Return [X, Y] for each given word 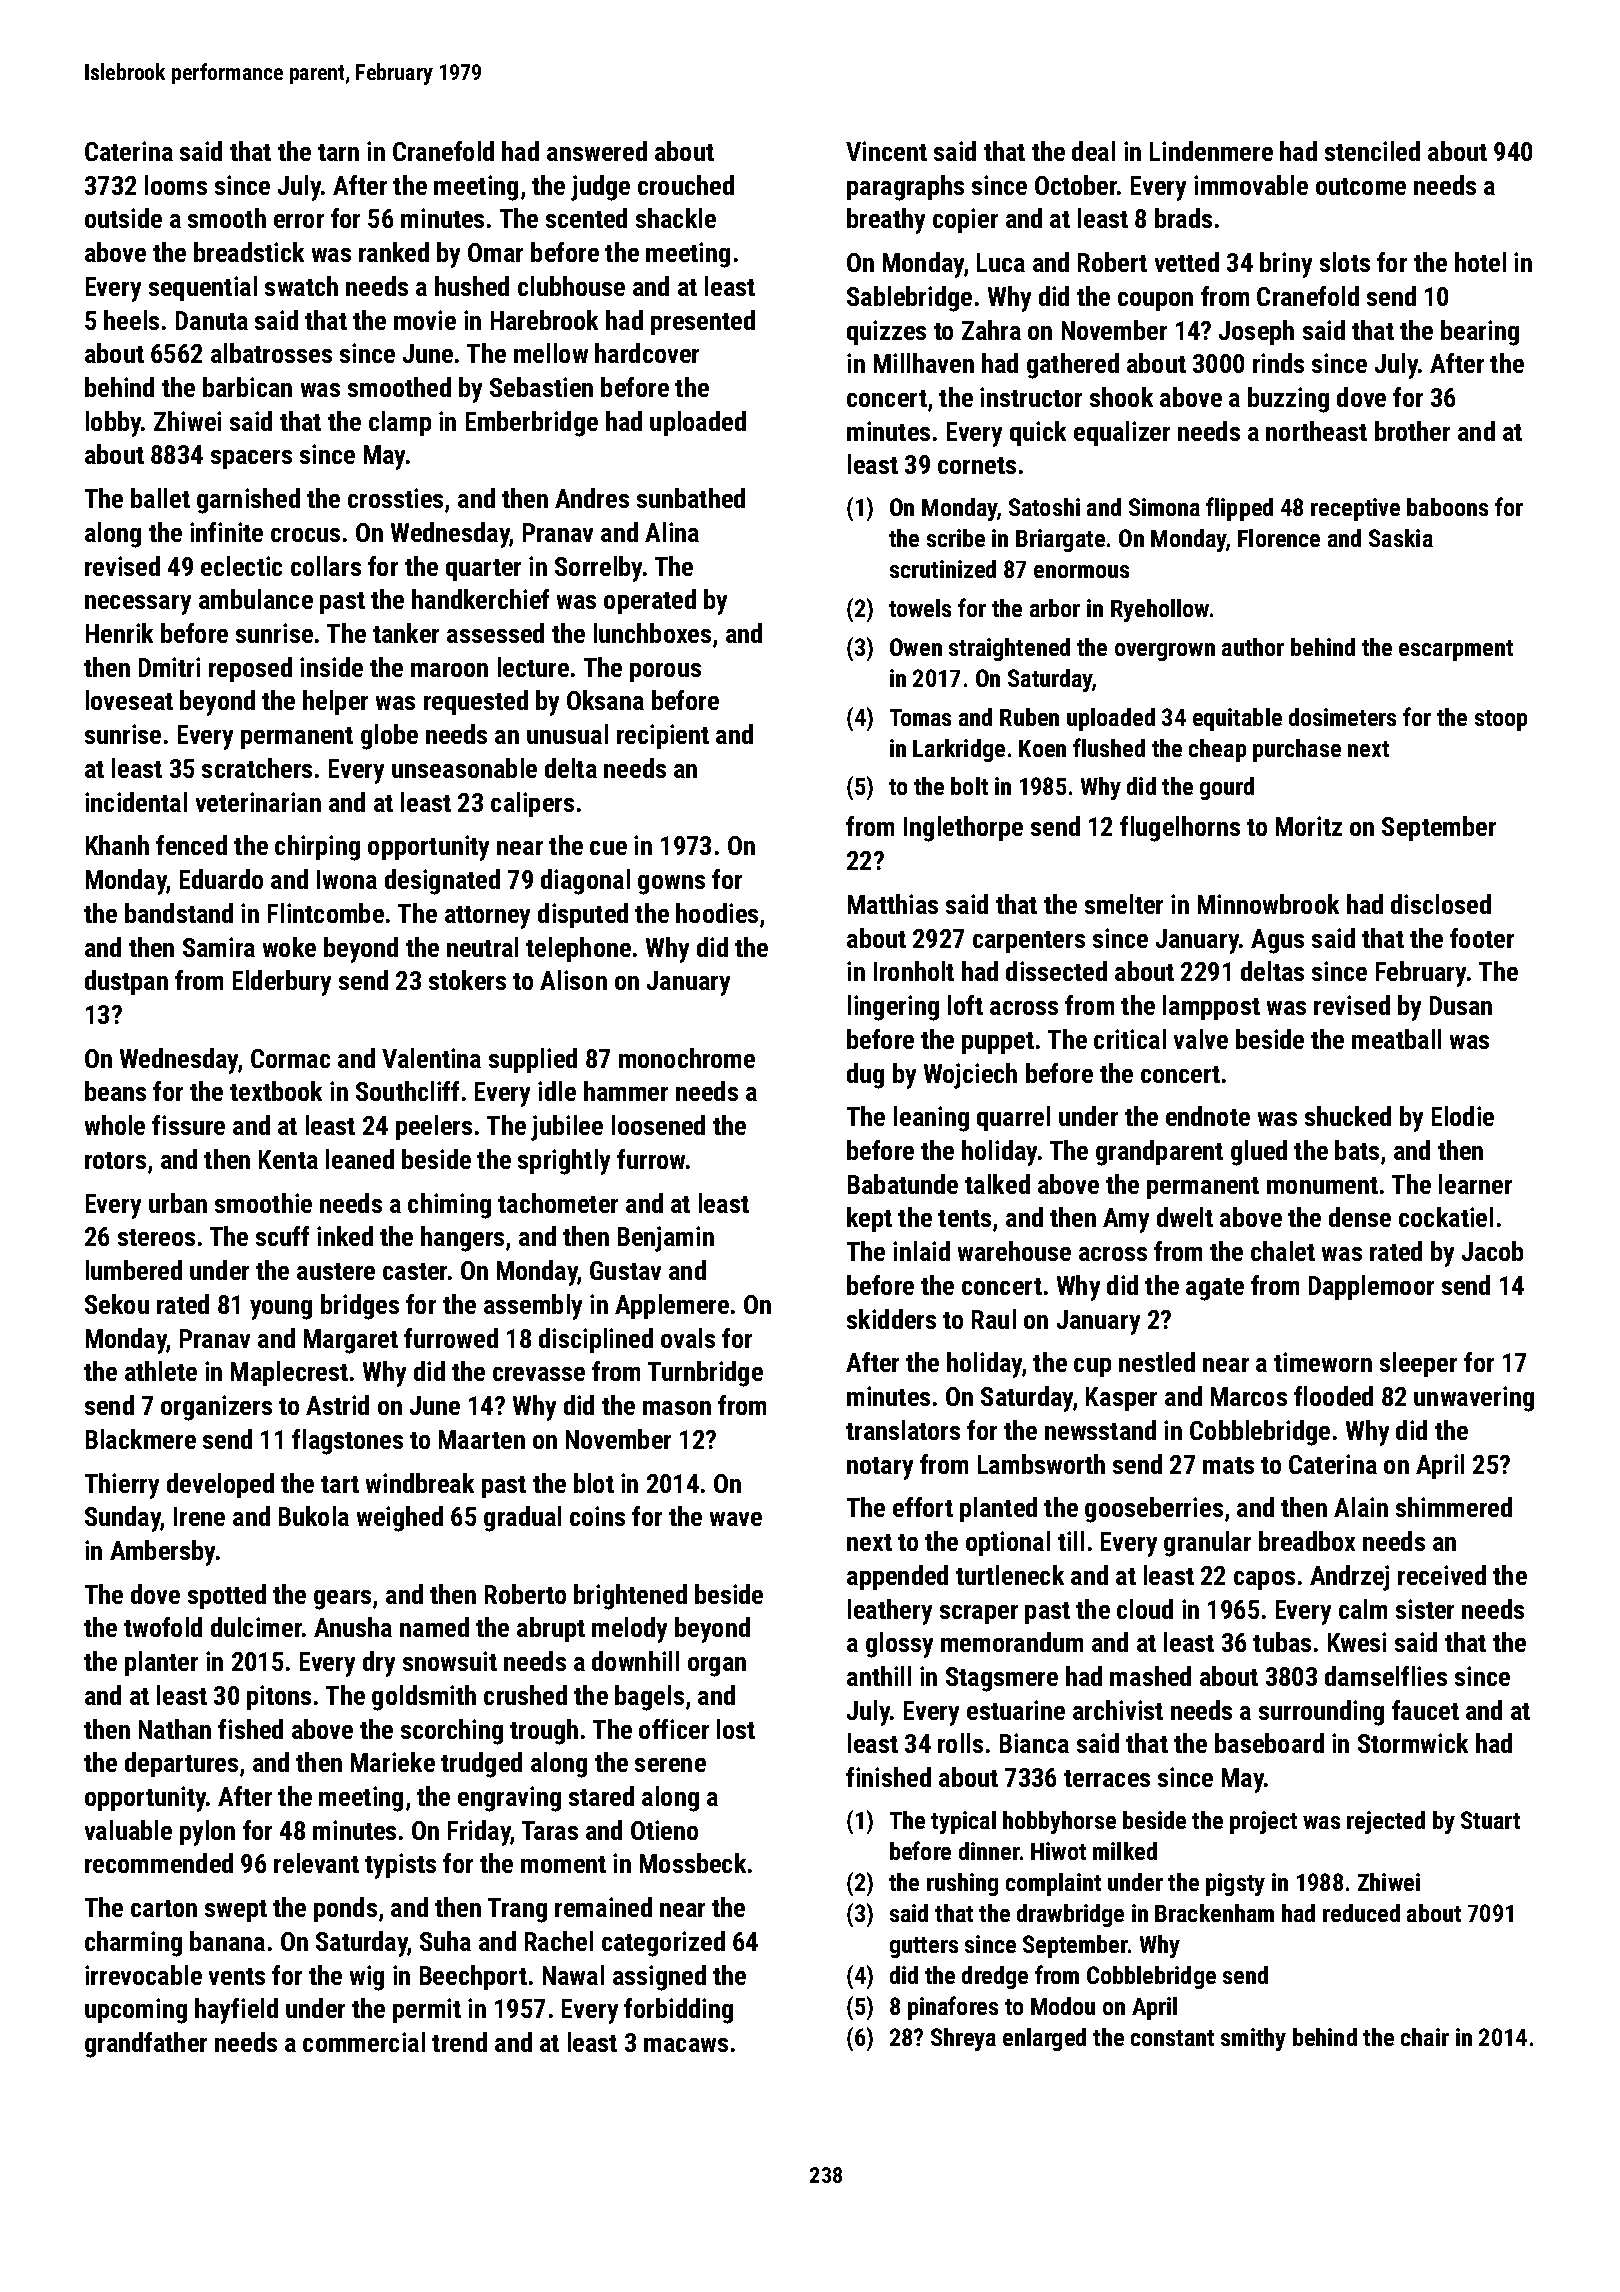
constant [1172, 2038]
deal [1093, 151]
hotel [1480, 262]
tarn [338, 152]
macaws [686, 2045]
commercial [364, 2042]
